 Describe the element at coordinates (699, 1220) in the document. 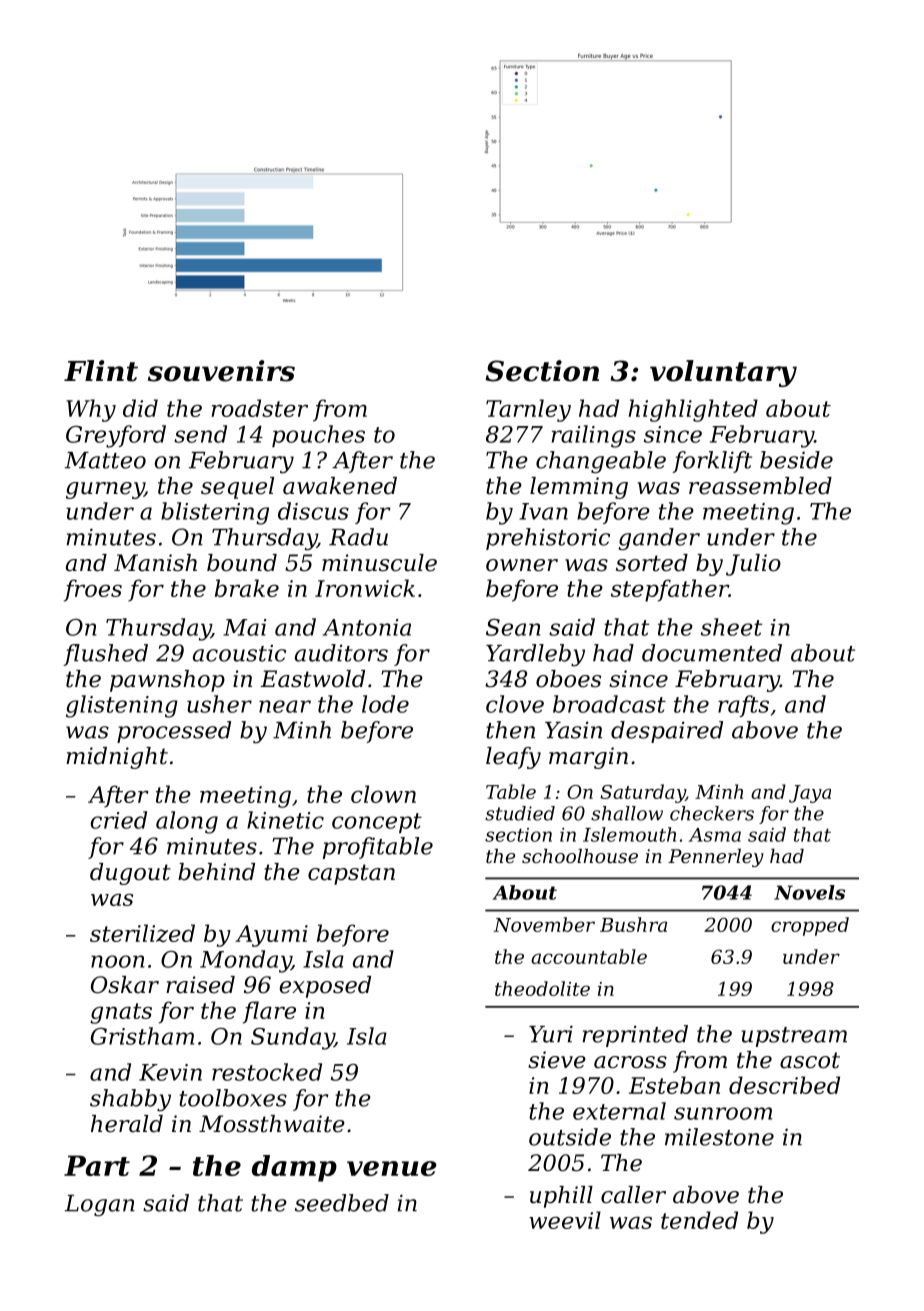

I see `tended` at that location.
